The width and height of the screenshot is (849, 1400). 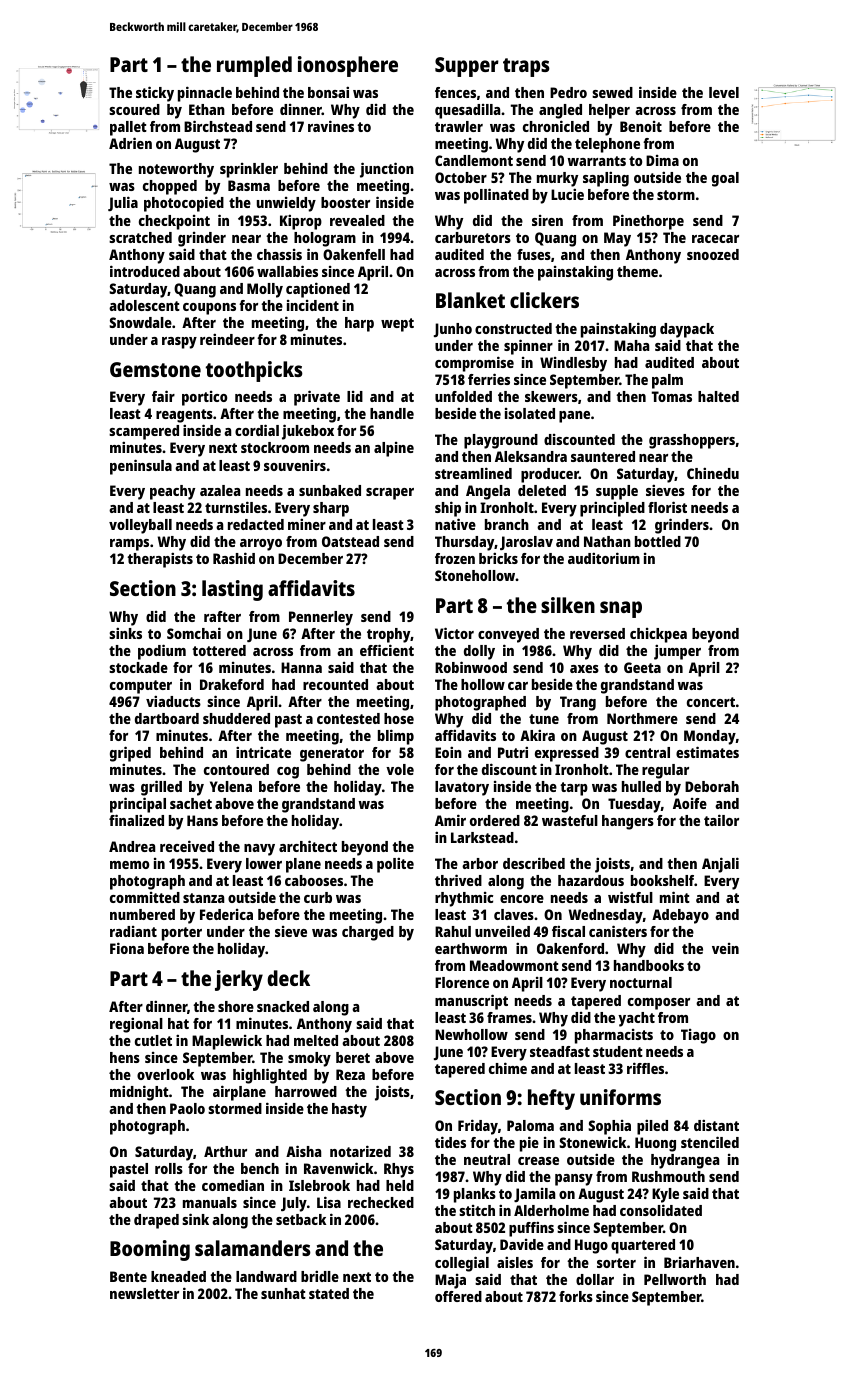 I want to click on sticky, so click(x=155, y=94).
